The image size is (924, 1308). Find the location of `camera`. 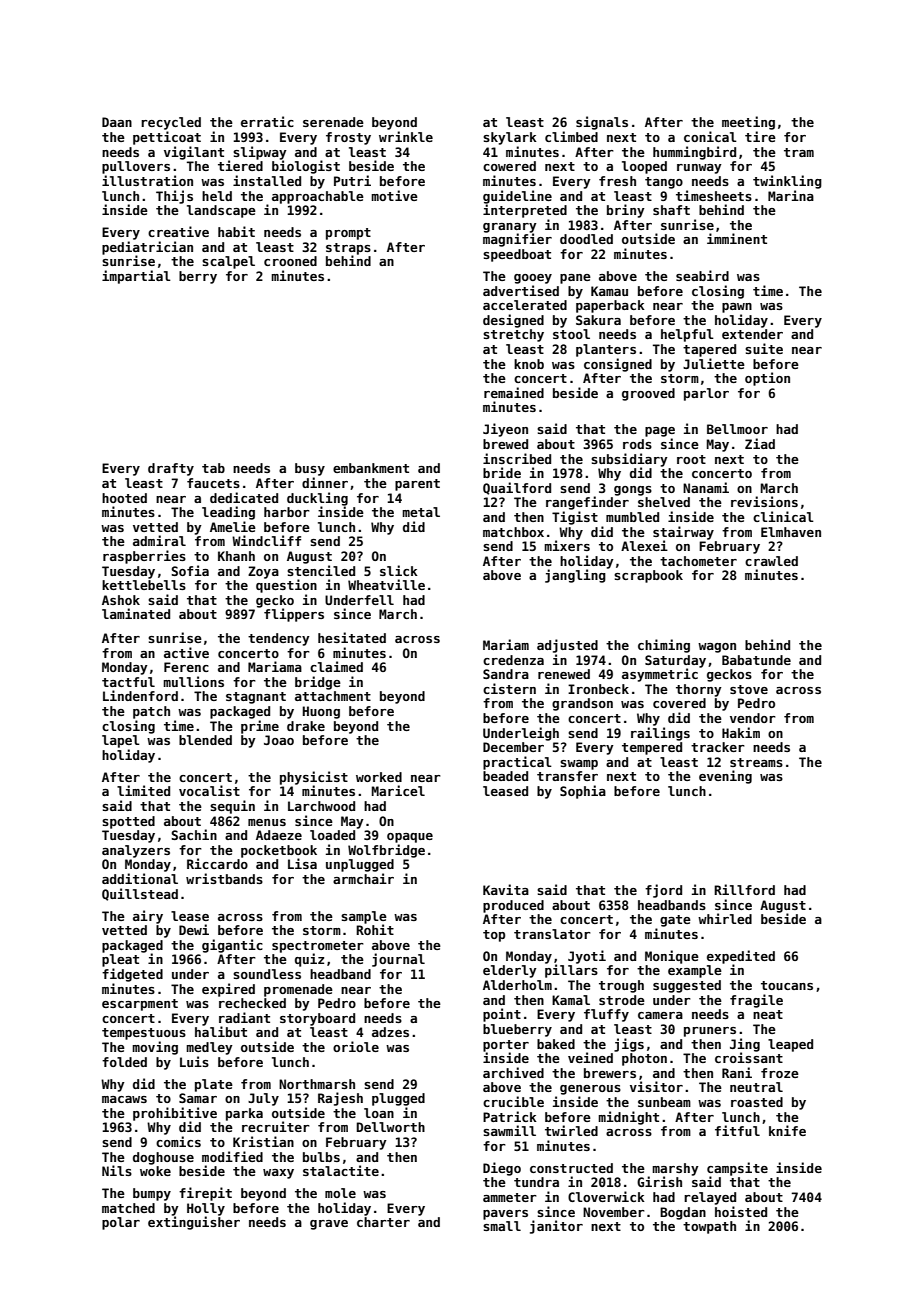

camera is located at coordinates (660, 1015).
